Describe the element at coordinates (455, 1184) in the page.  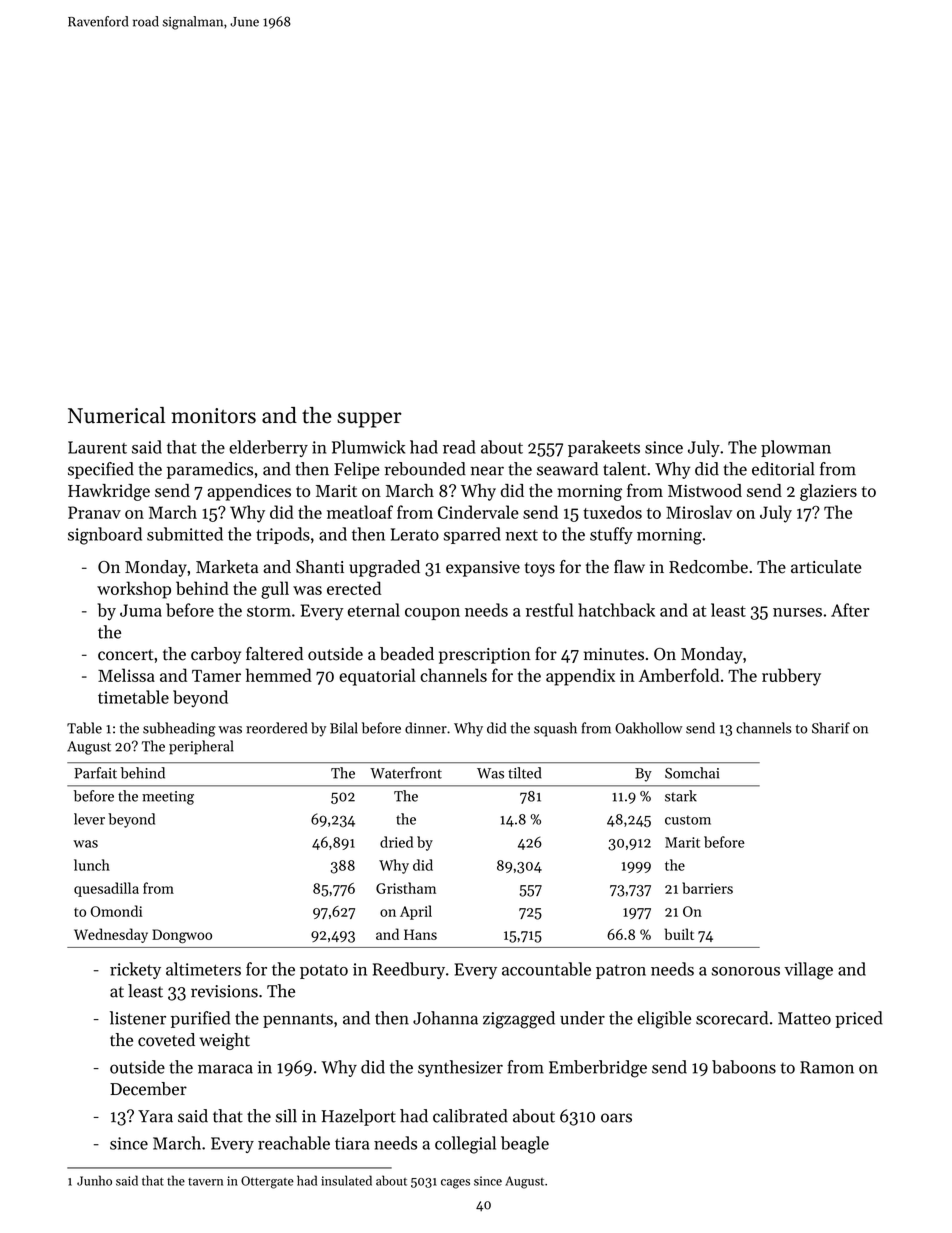
I see `cages` at that location.
